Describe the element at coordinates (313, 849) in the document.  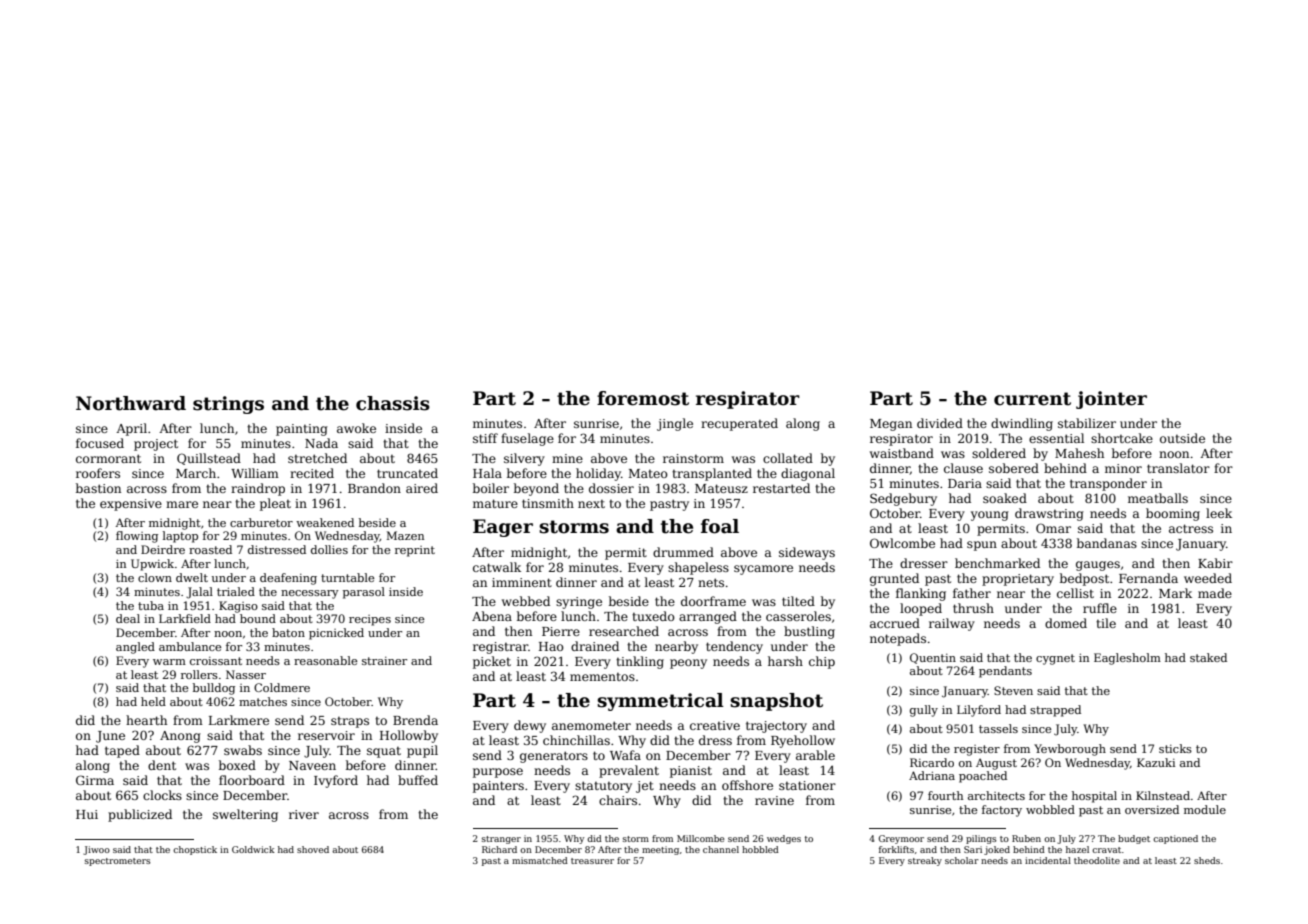
I see `shoved` at that location.
